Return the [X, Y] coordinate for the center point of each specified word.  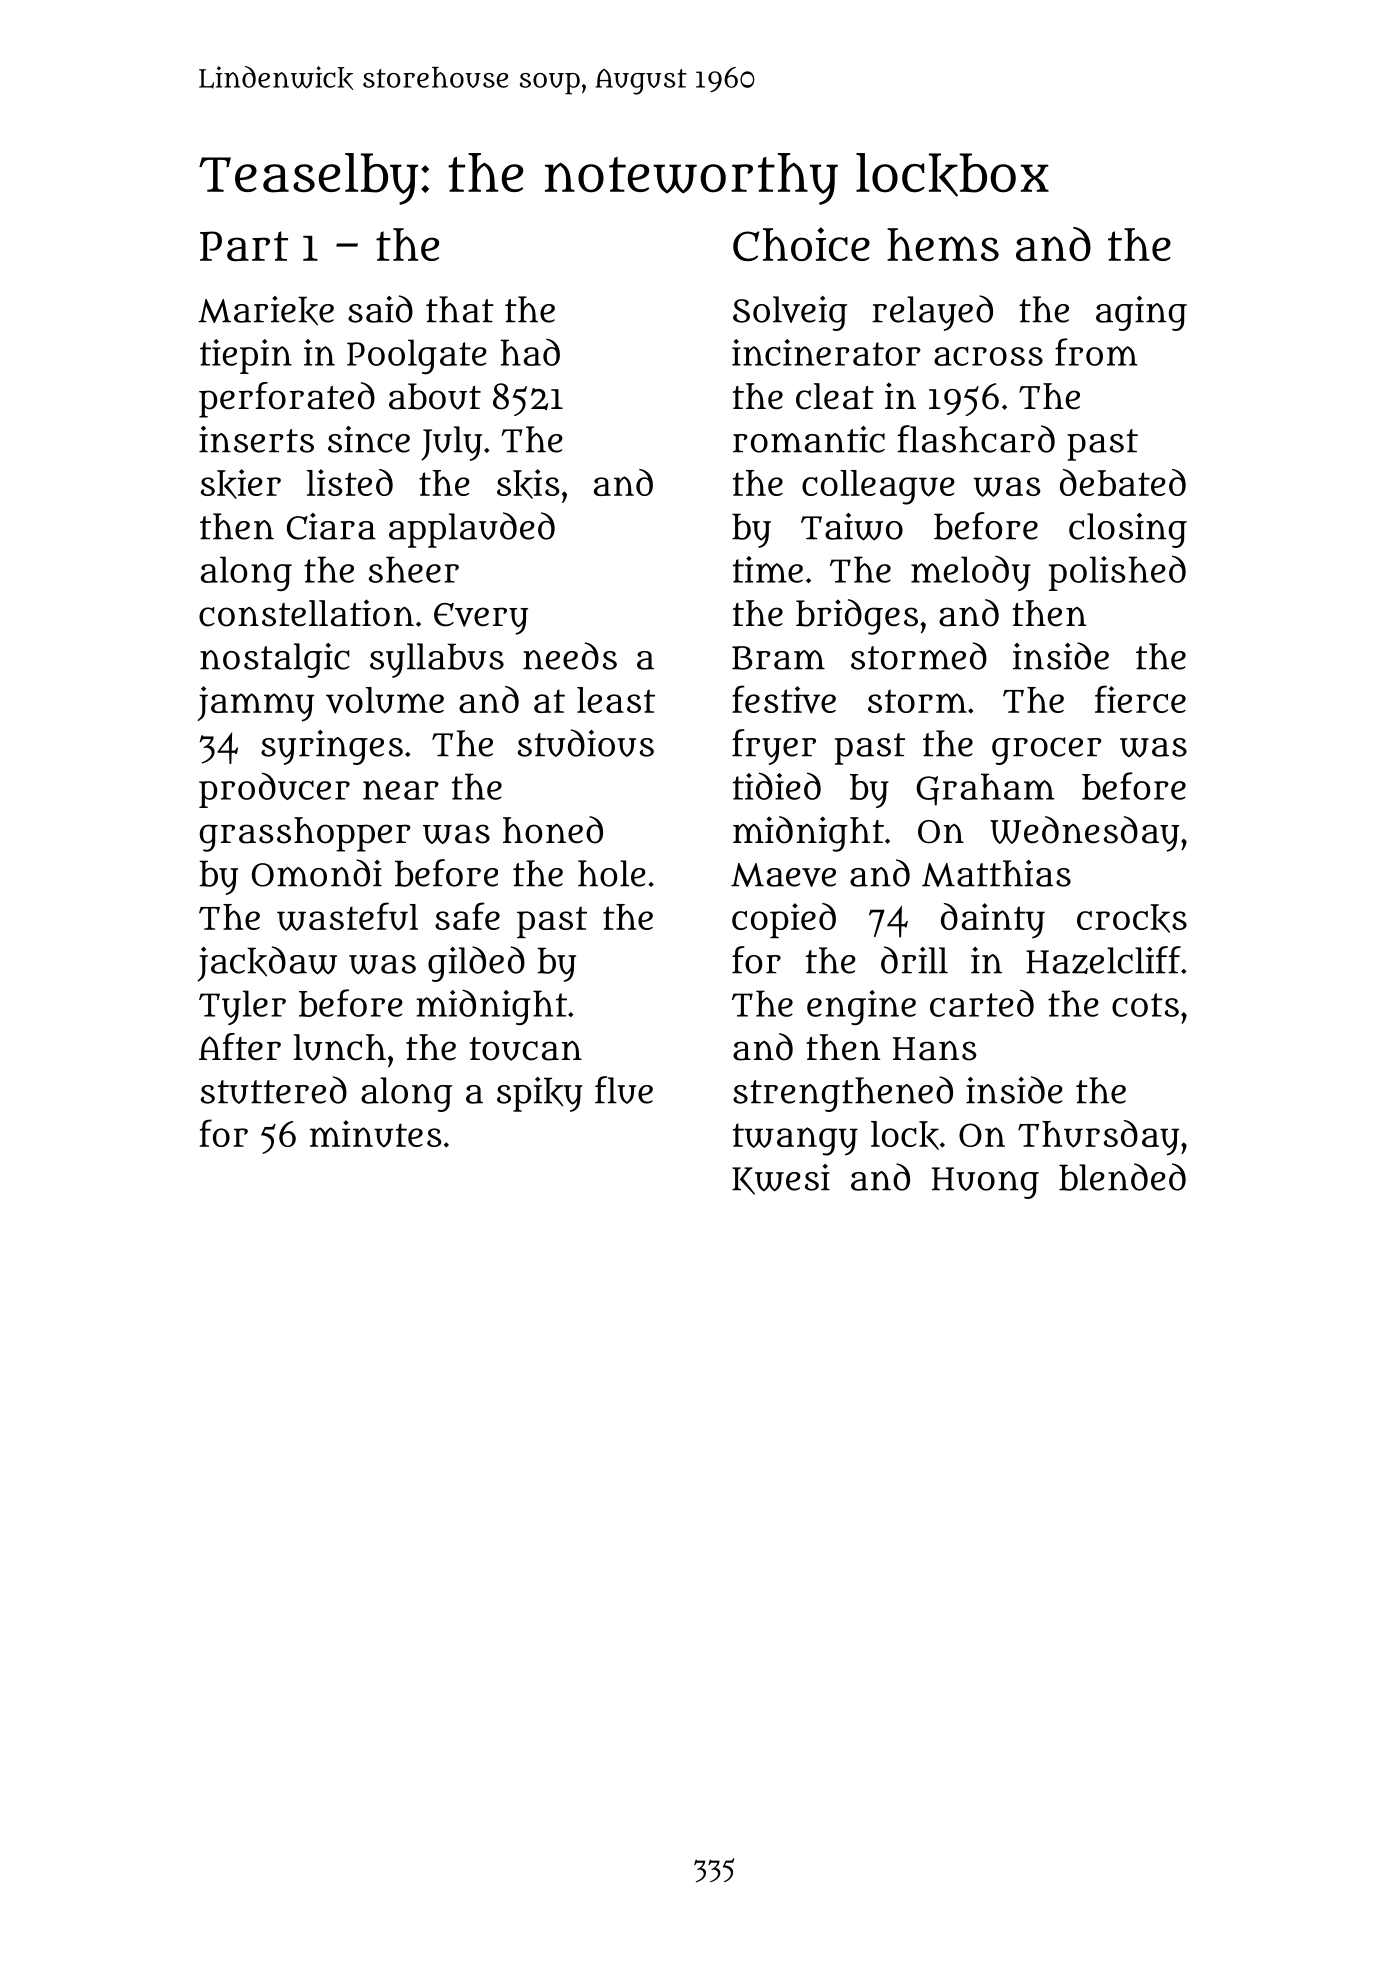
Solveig [790, 313]
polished [1117, 573]
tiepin [246, 356]
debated [1123, 482]
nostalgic [275, 660]
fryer [774, 747]
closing [1128, 530]
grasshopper [305, 834]
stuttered [274, 1090]
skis [528, 484]
